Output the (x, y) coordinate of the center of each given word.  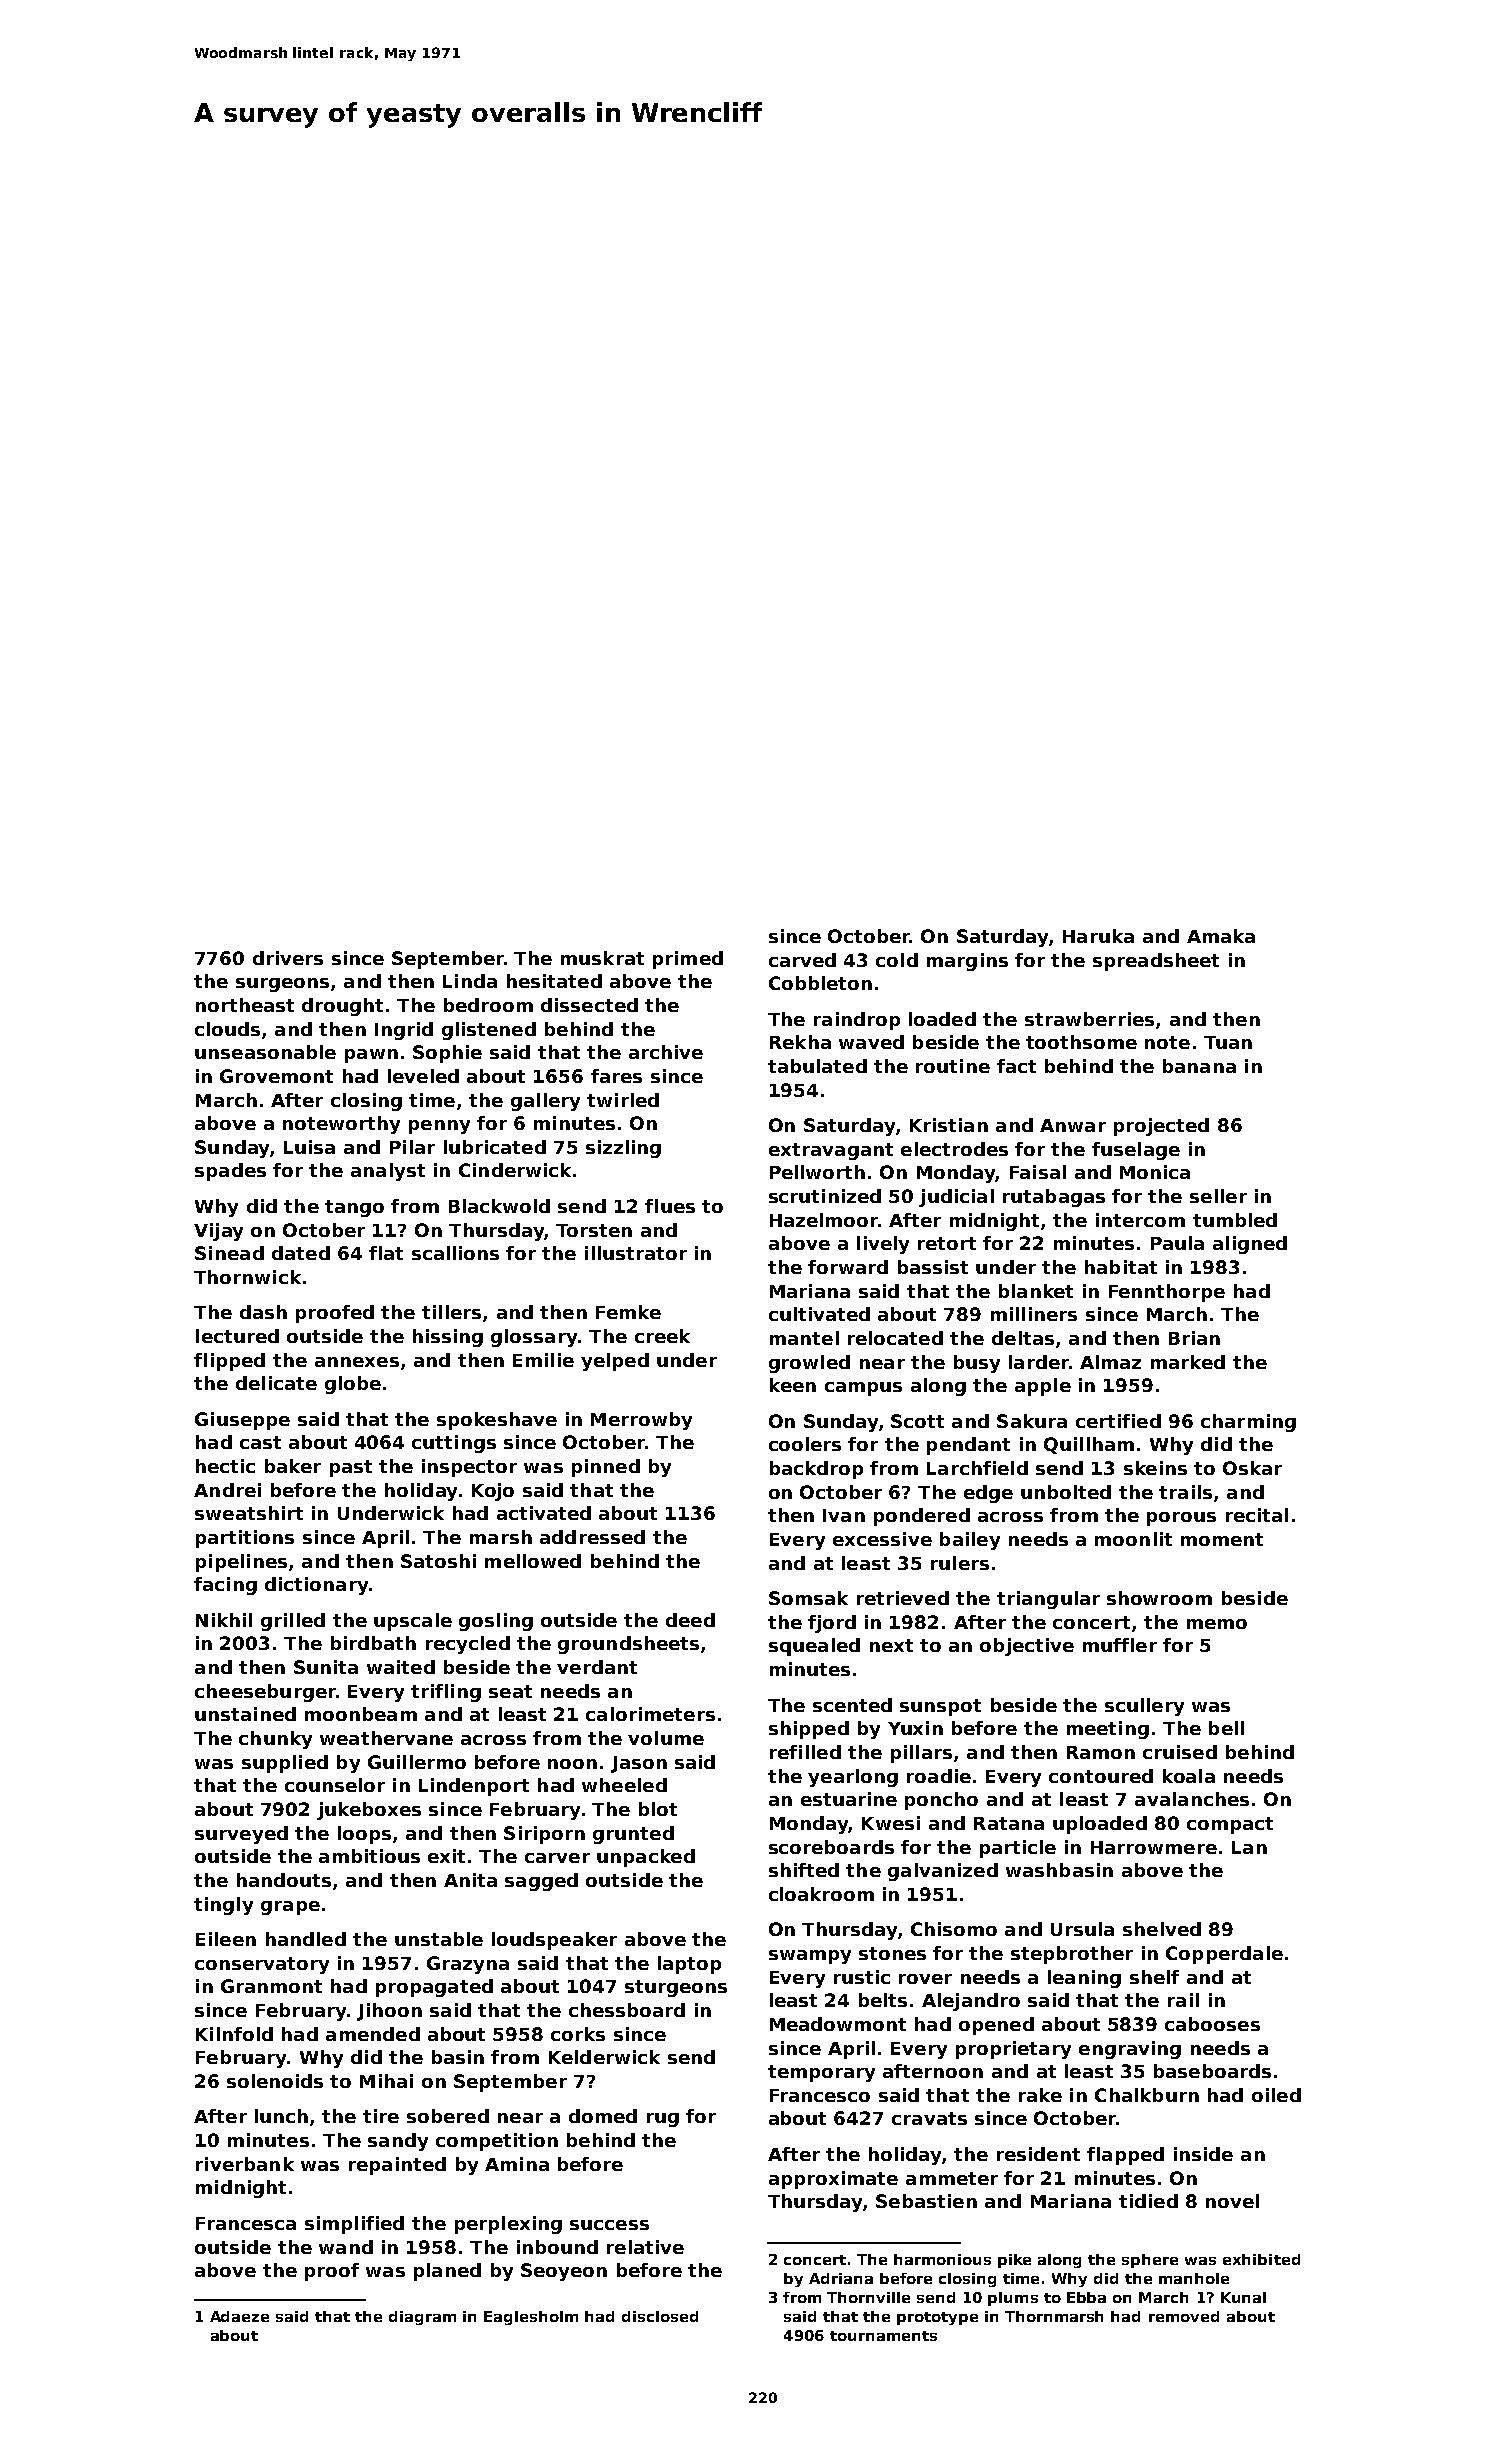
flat (386, 1253)
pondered (922, 1517)
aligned (1250, 1245)
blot (658, 1809)
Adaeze (239, 2316)
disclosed (660, 2316)
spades (230, 1172)
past (351, 1468)
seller (1218, 1196)
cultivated (819, 1314)
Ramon (1101, 1752)
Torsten (594, 1230)
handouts (284, 1880)
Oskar (1252, 1468)
